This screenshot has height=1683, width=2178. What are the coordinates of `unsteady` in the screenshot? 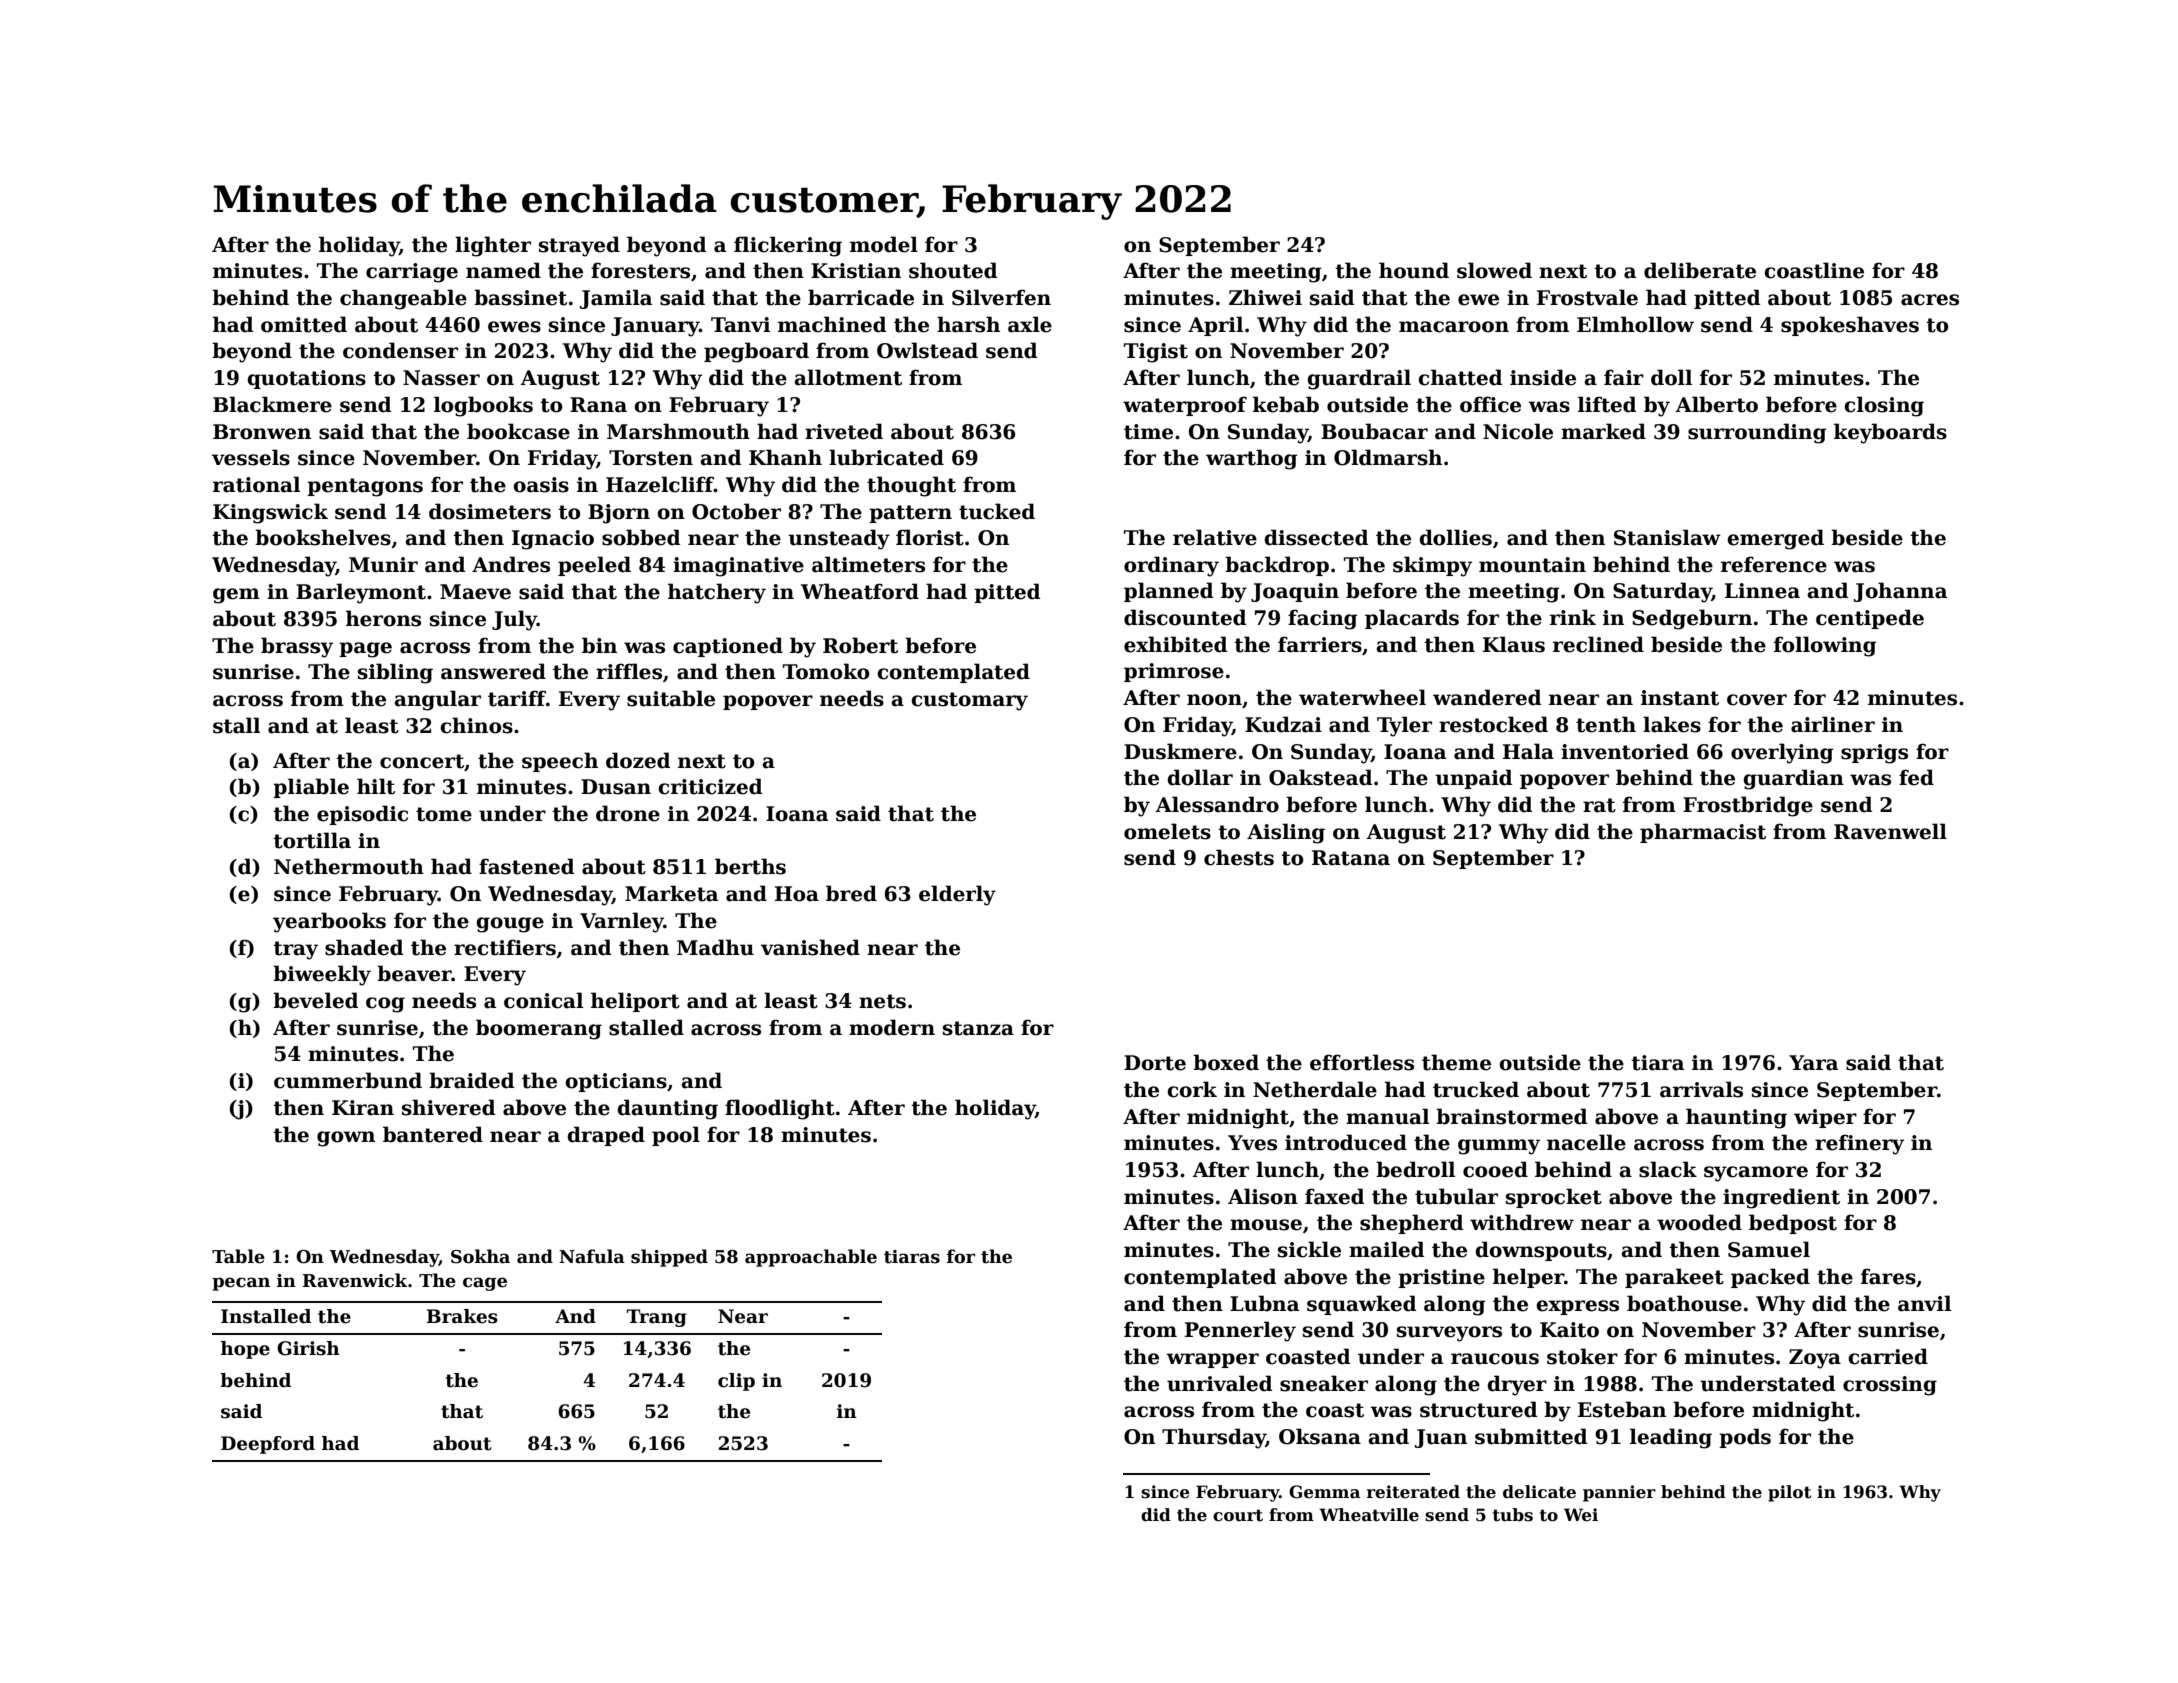 It's located at (839, 539).
